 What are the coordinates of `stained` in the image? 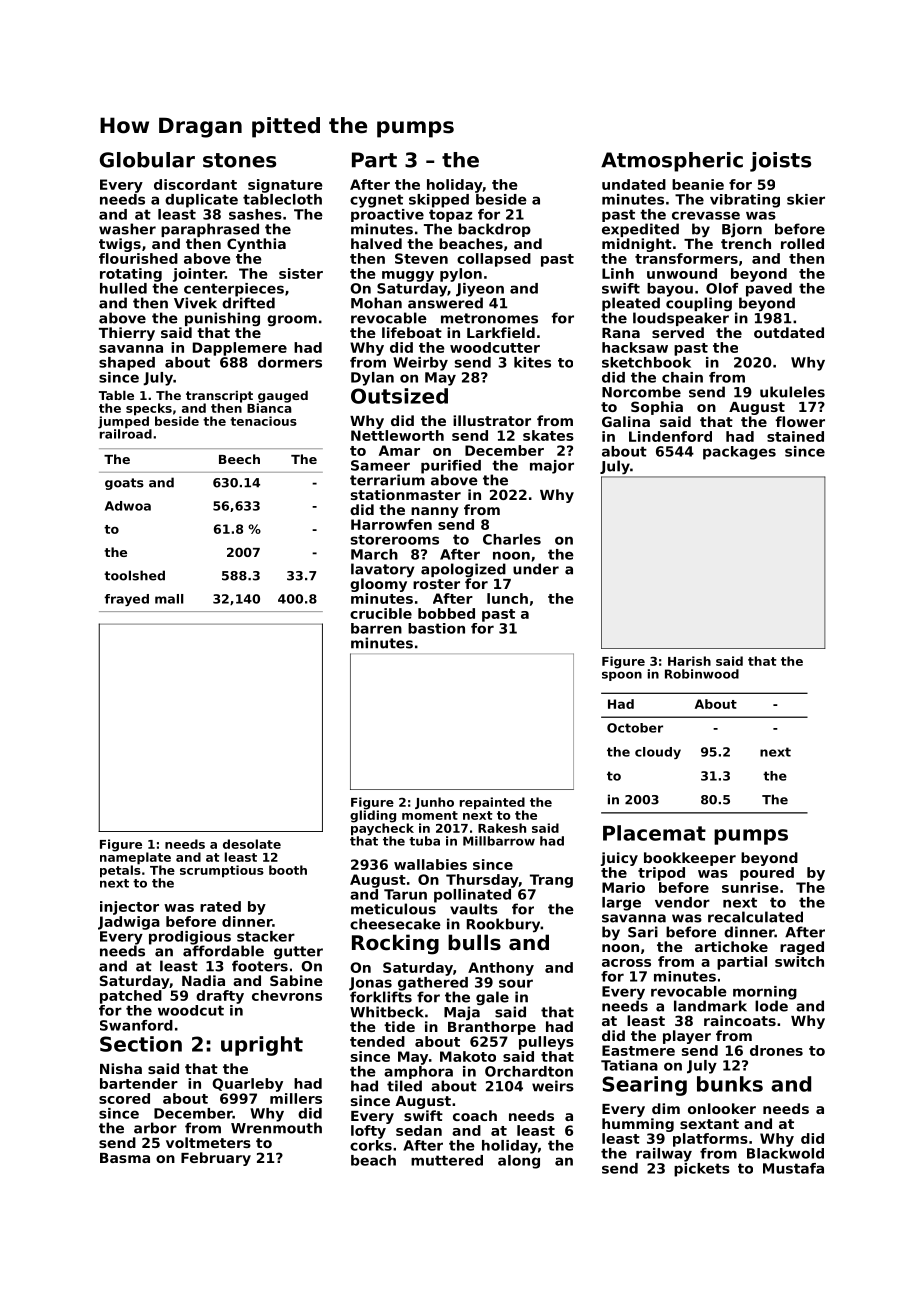 It's located at (795, 436).
